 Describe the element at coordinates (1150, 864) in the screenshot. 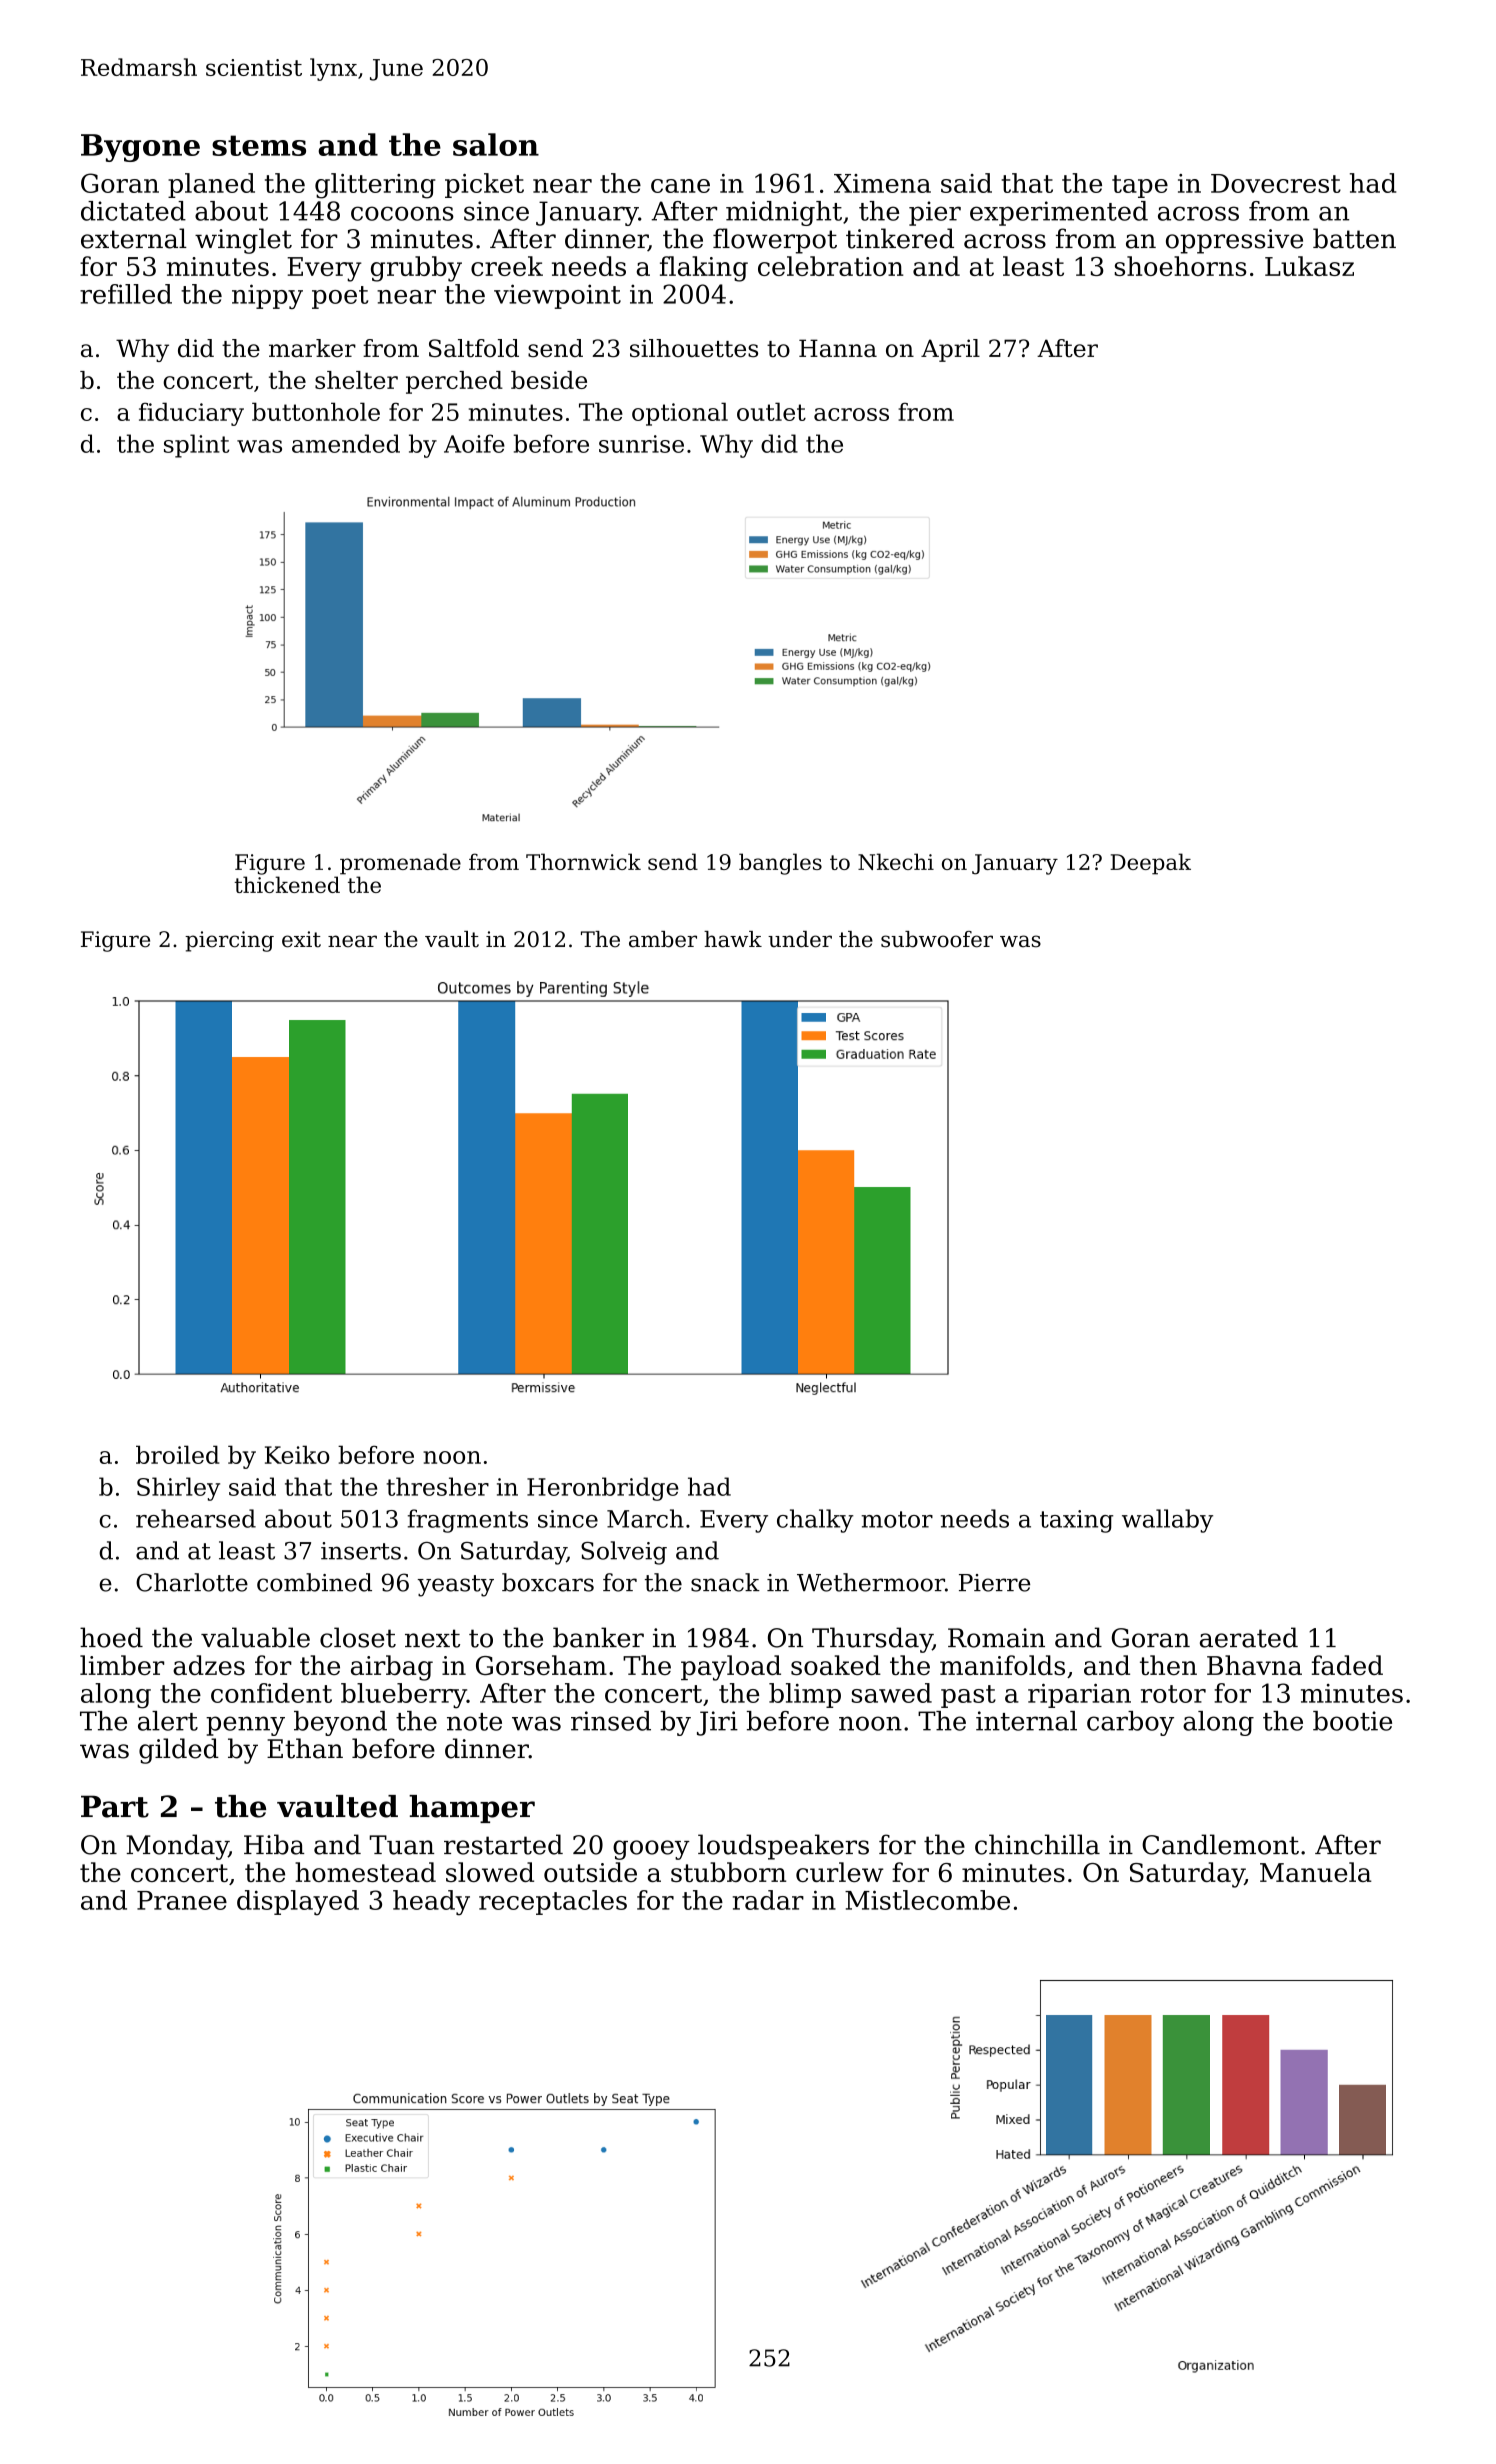

I see `Deepak` at that location.
